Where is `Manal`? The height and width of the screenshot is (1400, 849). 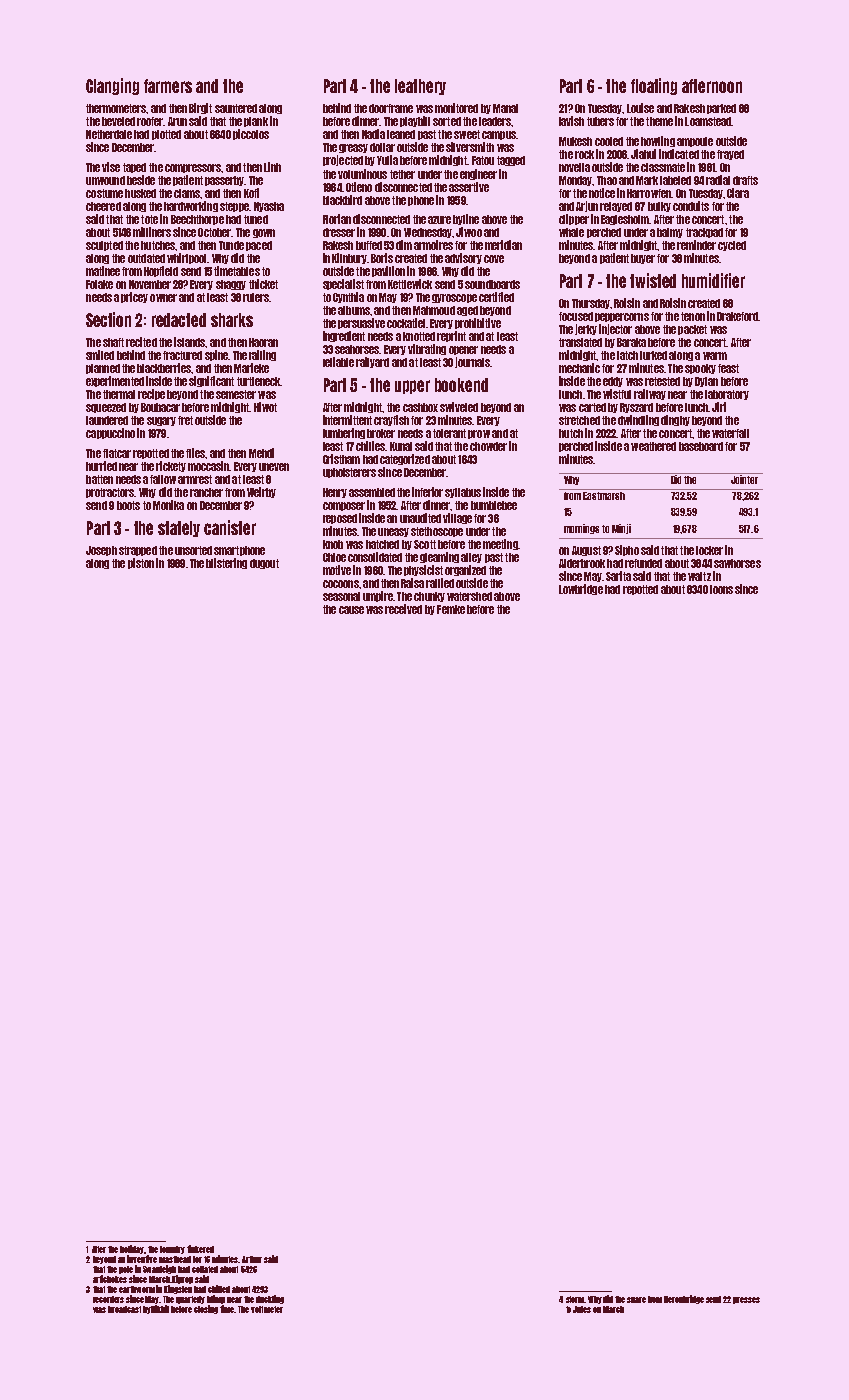 Manal is located at coordinates (505, 108).
